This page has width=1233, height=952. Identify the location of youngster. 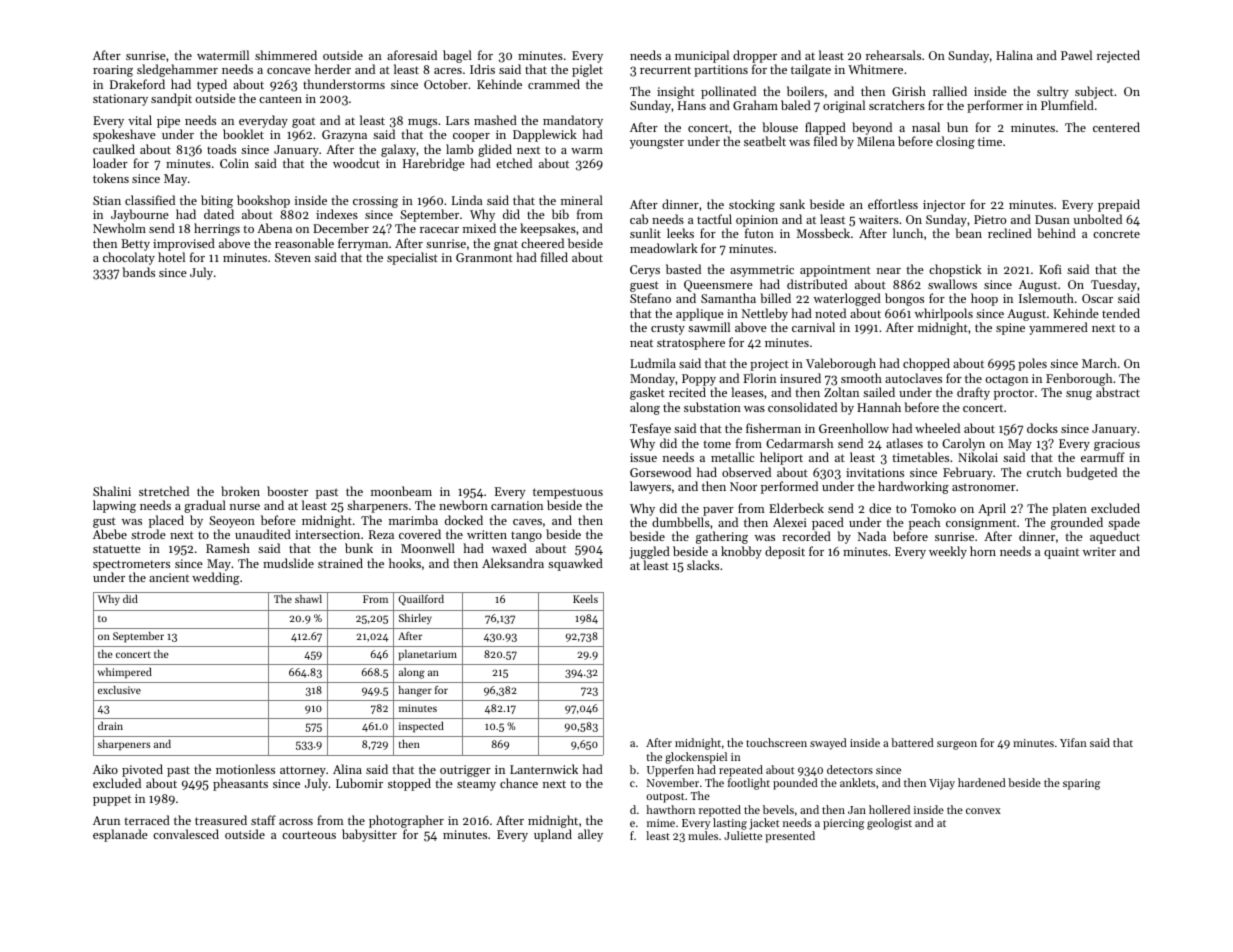
(657, 143).
